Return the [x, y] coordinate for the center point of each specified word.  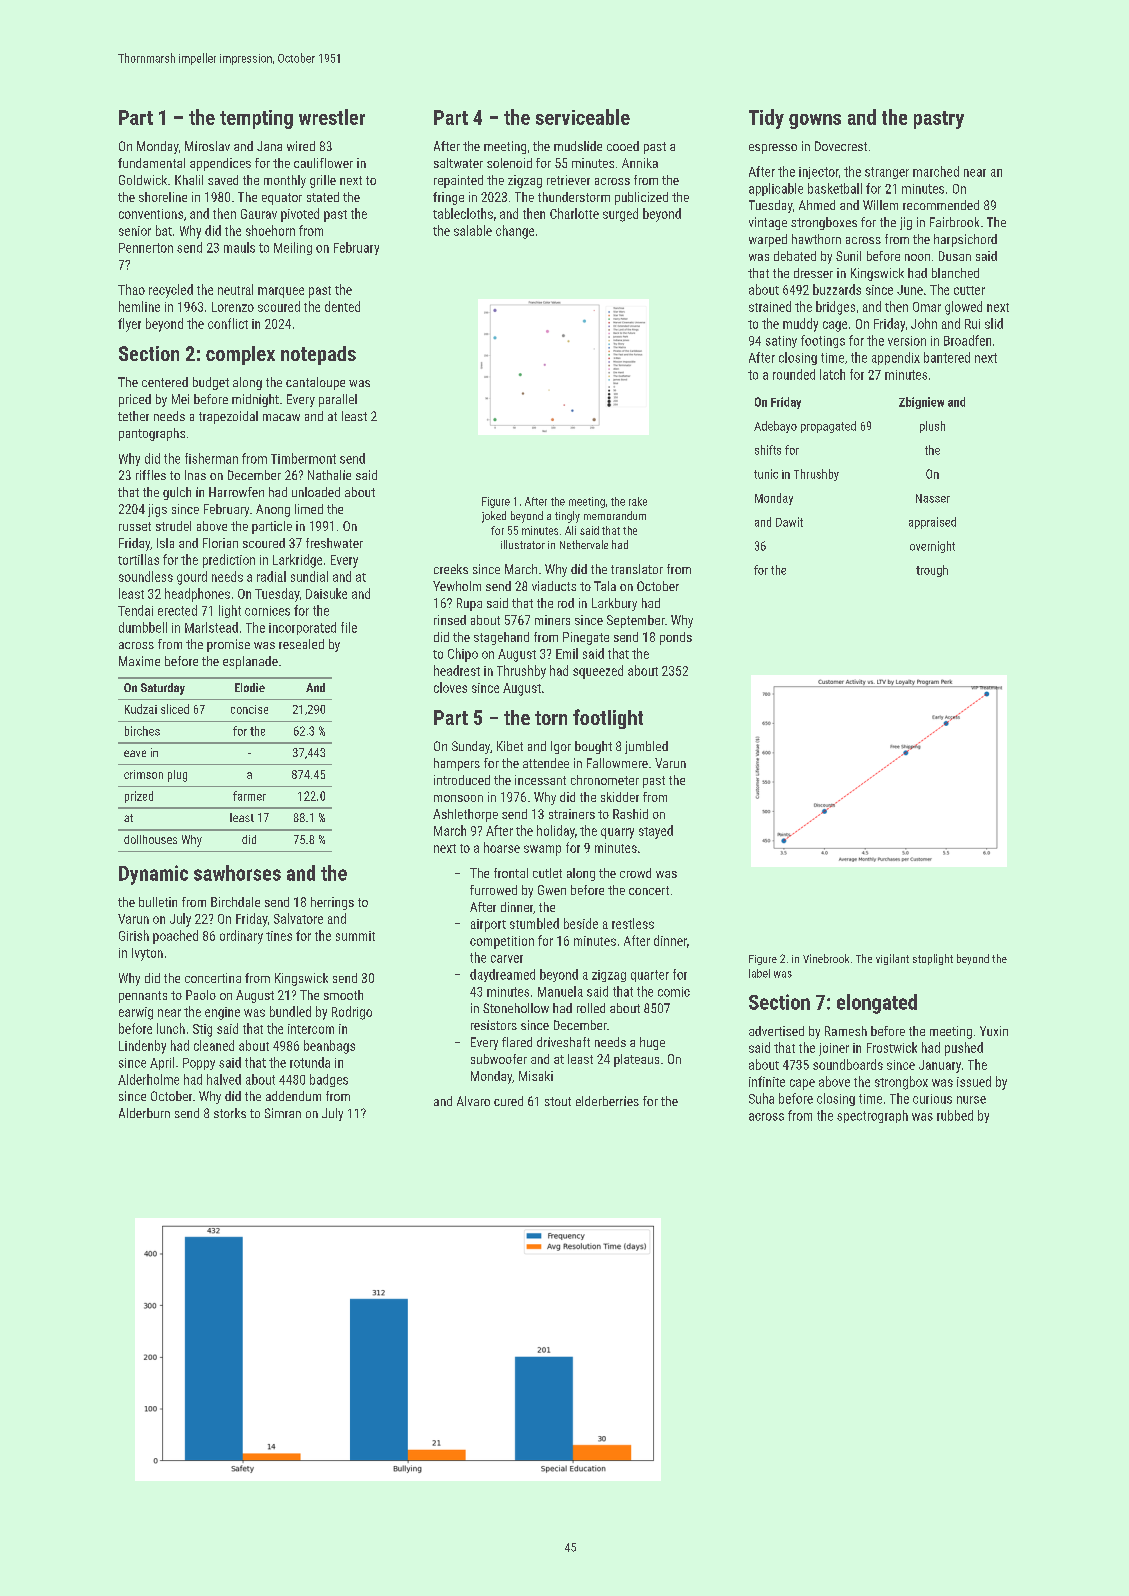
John [924, 323]
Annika [640, 163]
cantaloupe [315, 383]
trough [932, 571]
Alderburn [144, 1113]
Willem [880, 205]
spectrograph [872, 1116]
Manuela [560, 991]
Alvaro [473, 1101]
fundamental [151, 163]
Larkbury [614, 604]
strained [770, 306]
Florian [220, 543]
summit [355, 936]
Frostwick [892, 1047]
